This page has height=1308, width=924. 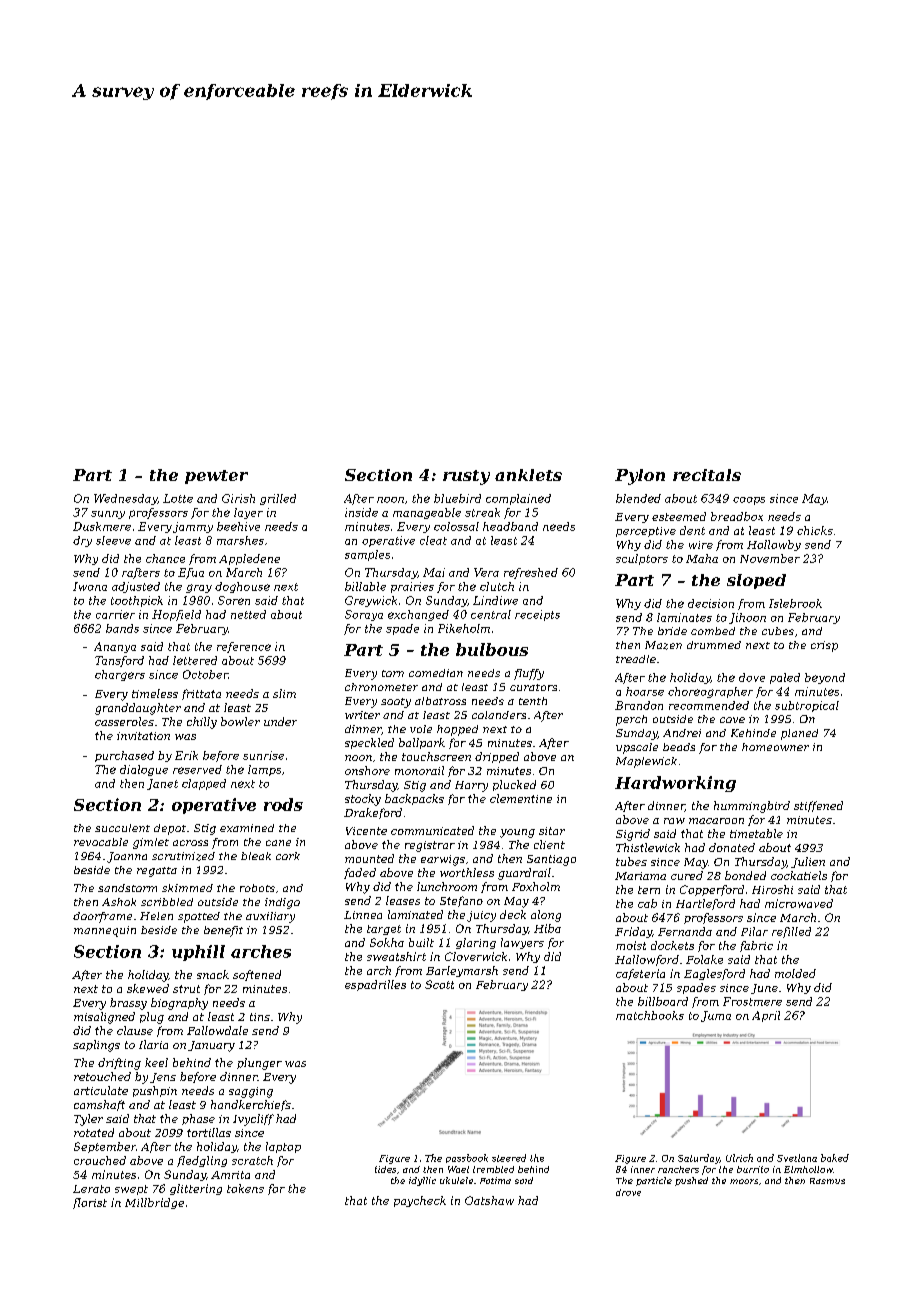 I want to click on worthless, so click(x=467, y=872).
